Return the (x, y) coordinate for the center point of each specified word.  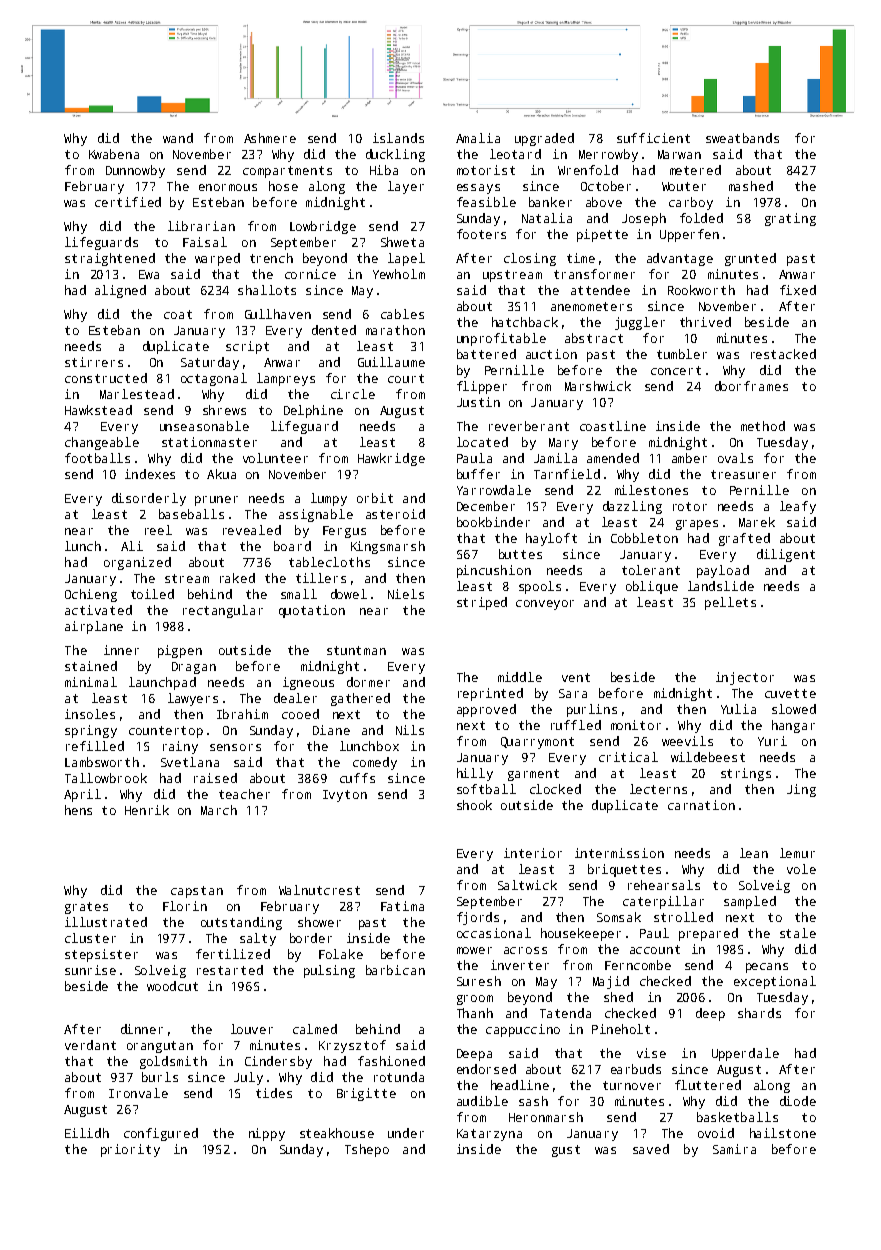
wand (178, 138)
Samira (734, 1149)
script (247, 347)
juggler (640, 323)
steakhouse (337, 1133)
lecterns (658, 789)
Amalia (478, 138)
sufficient (653, 138)
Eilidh (87, 1133)
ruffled (576, 725)
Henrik (147, 810)
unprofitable (501, 339)
